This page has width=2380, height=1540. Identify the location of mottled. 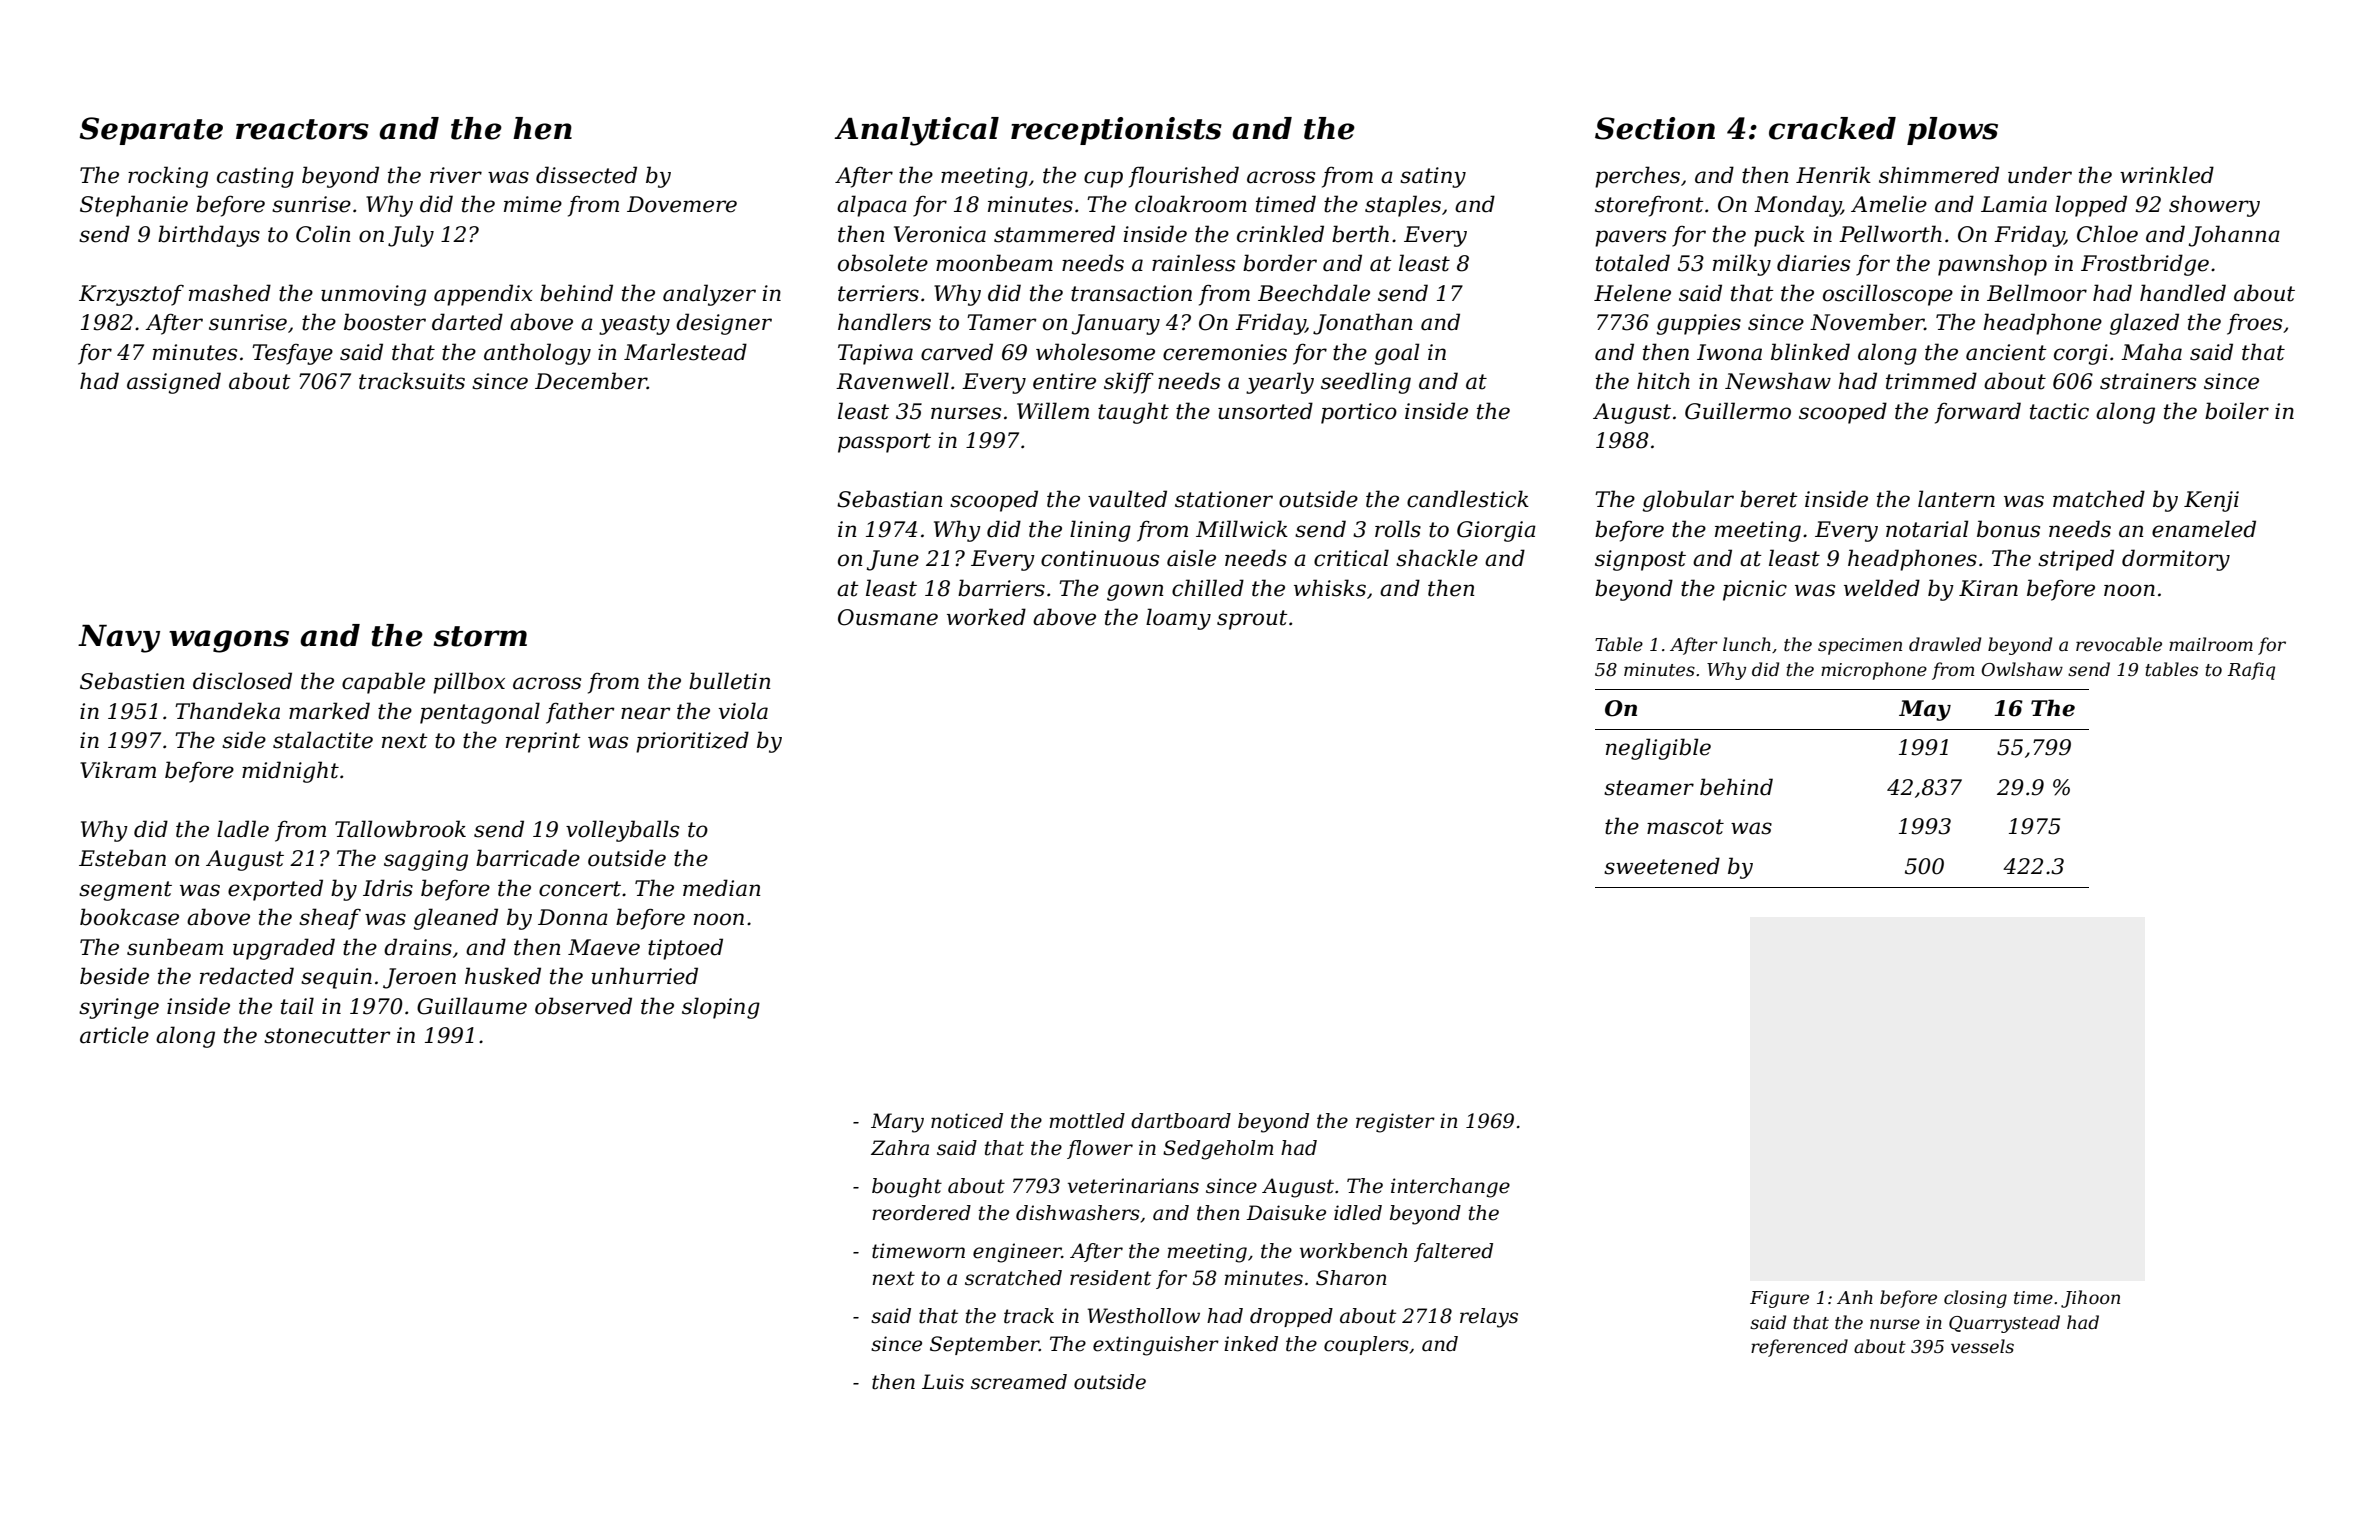
(1087, 1121).
